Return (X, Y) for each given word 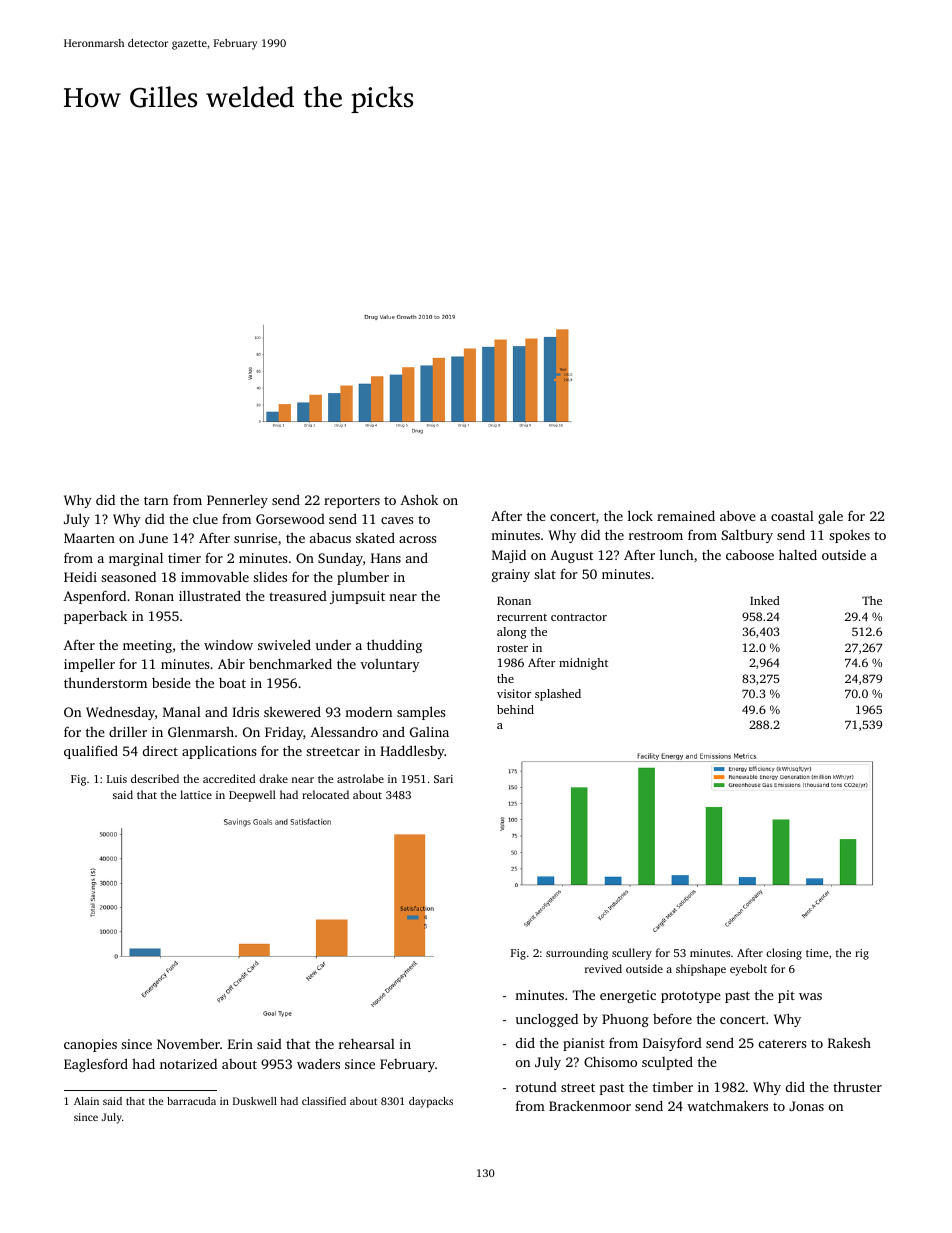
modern (368, 712)
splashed (558, 695)
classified (324, 1101)
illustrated (210, 595)
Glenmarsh (201, 731)
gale (830, 517)
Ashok (419, 499)
